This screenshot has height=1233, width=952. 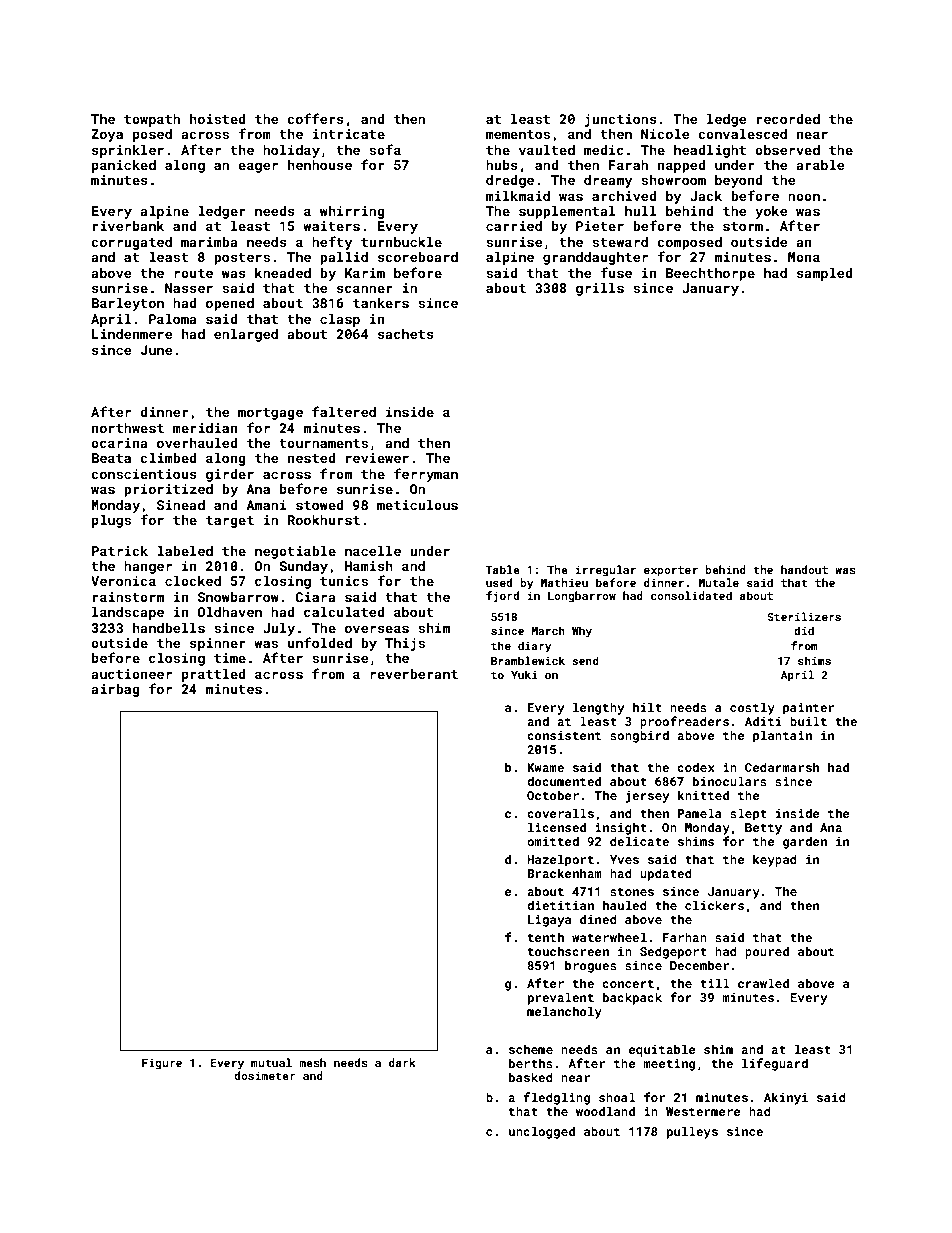 What do you see at coordinates (821, 165) in the screenshot?
I see `arable` at bounding box center [821, 165].
